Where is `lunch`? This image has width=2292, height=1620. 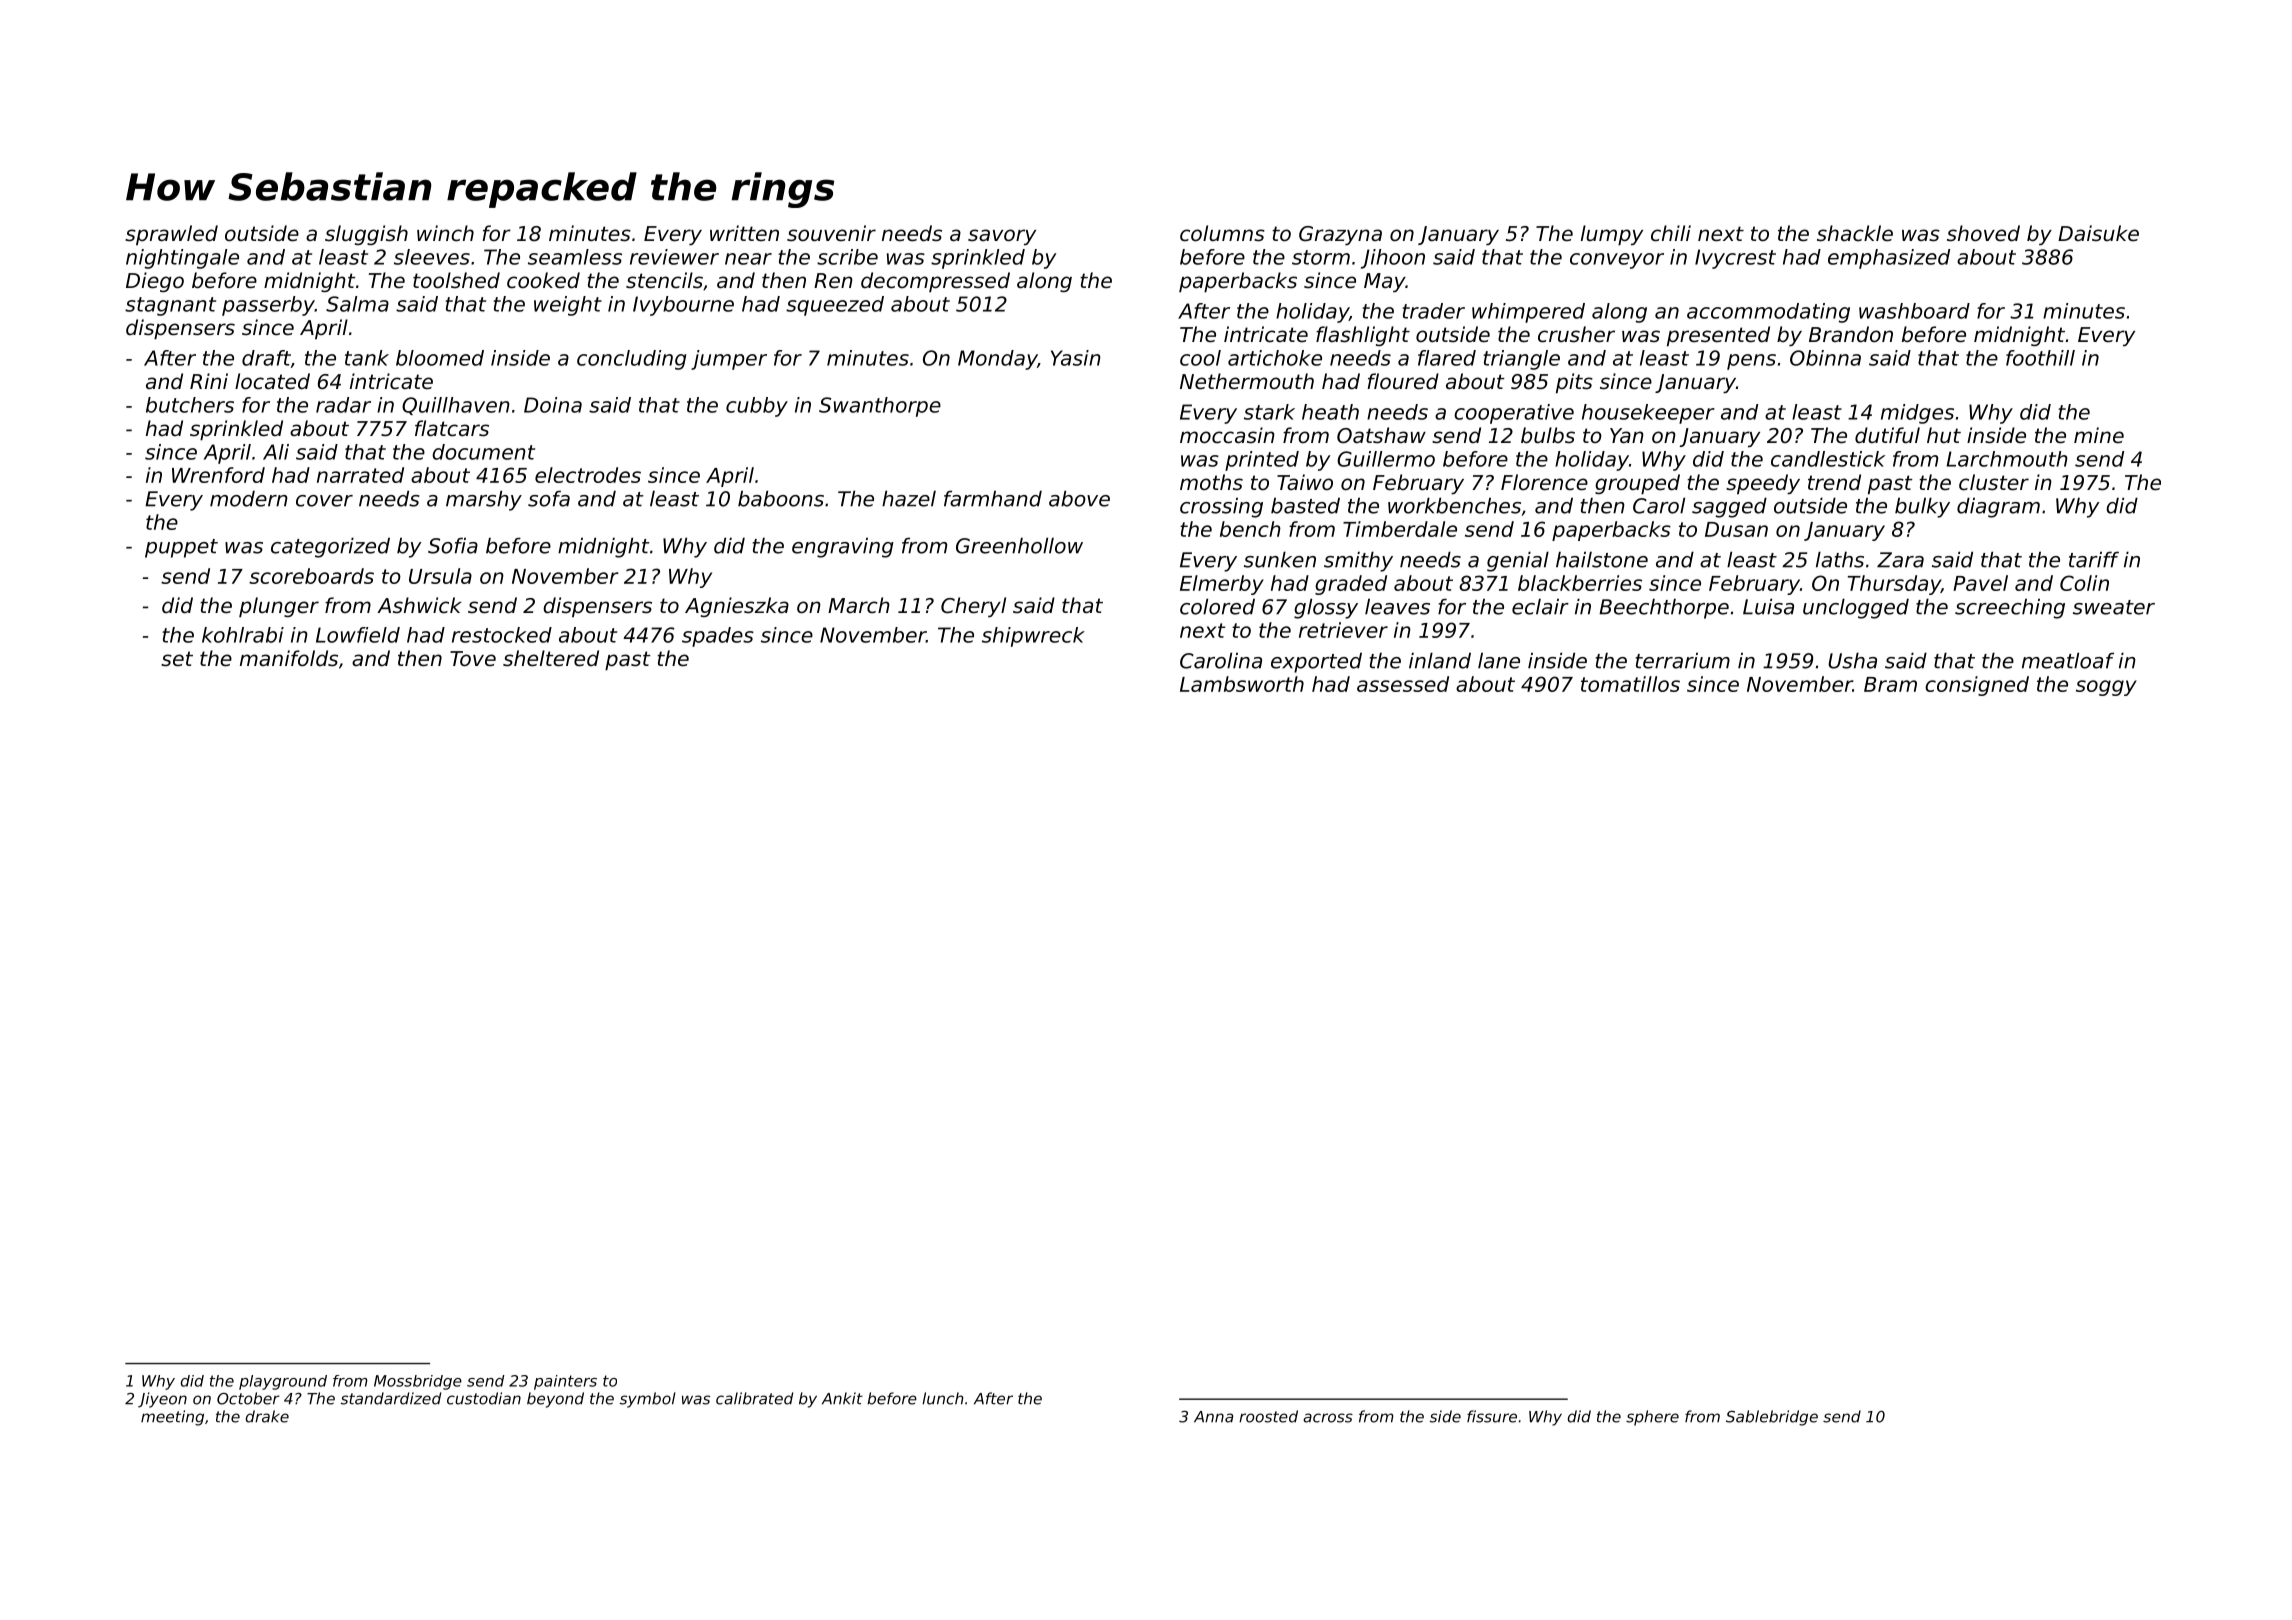 lunch is located at coordinates (942, 1398).
